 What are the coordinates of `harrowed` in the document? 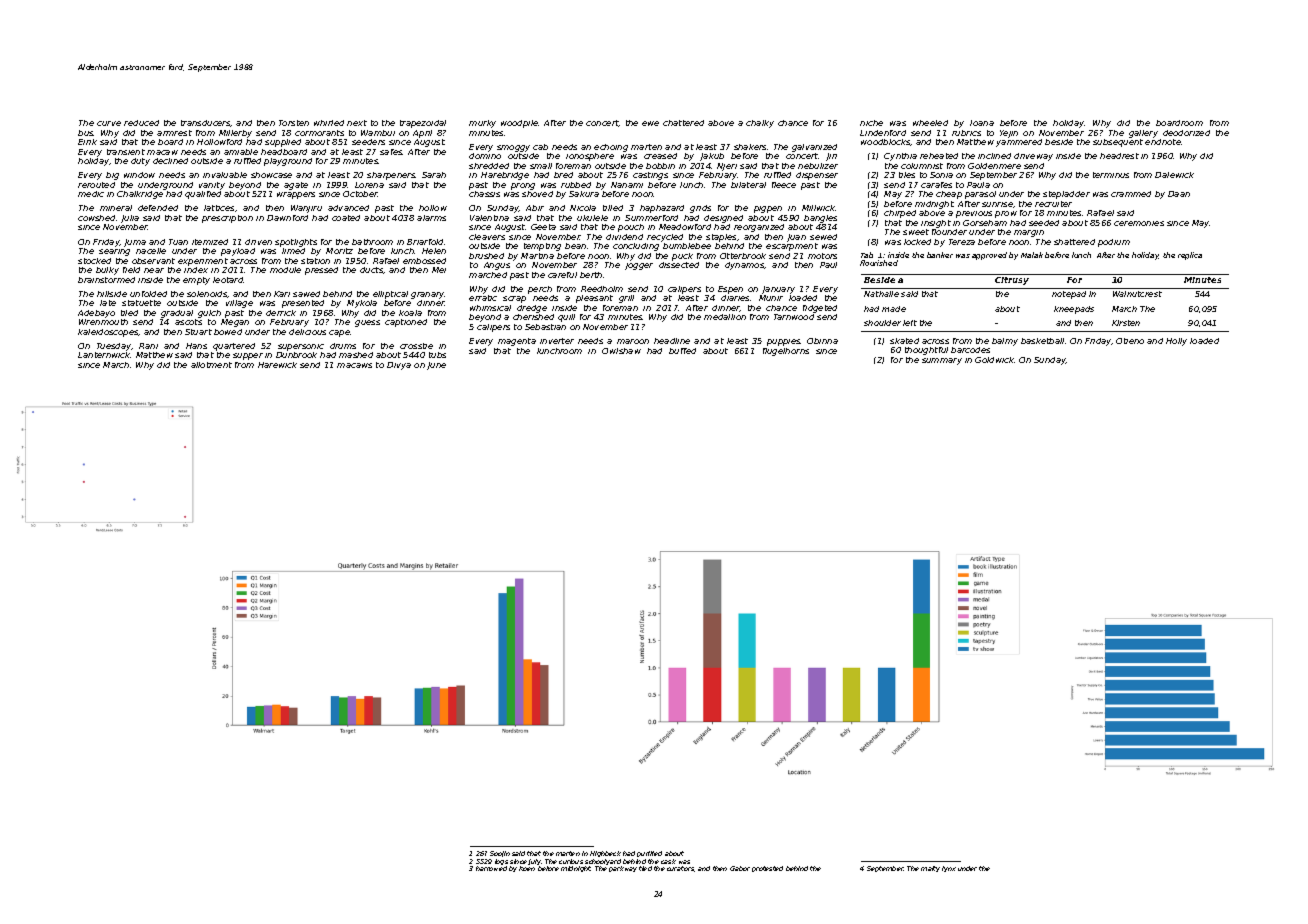 It's located at (491, 868).
